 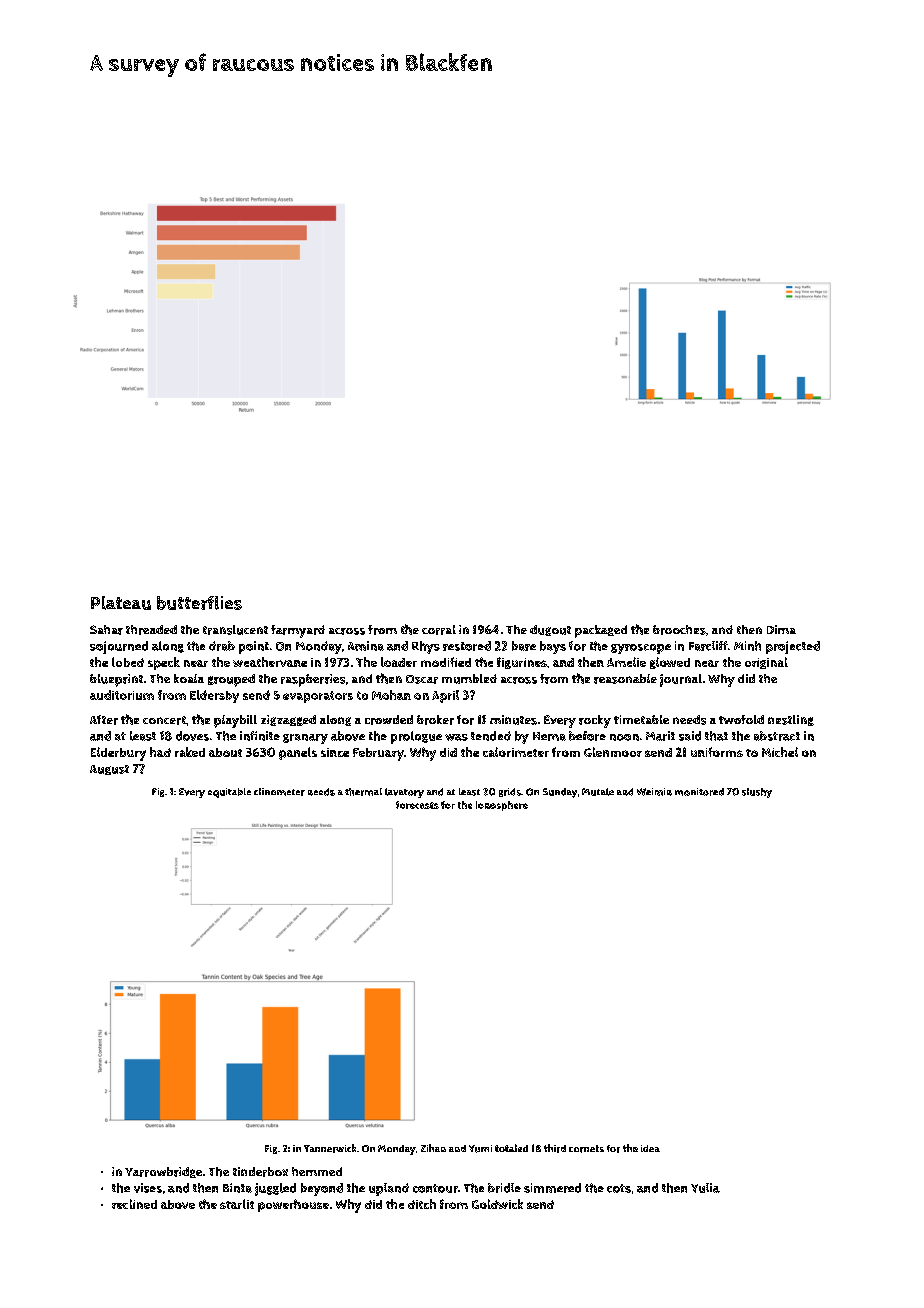 I want to click on corral, so click(x=439, y=630).
